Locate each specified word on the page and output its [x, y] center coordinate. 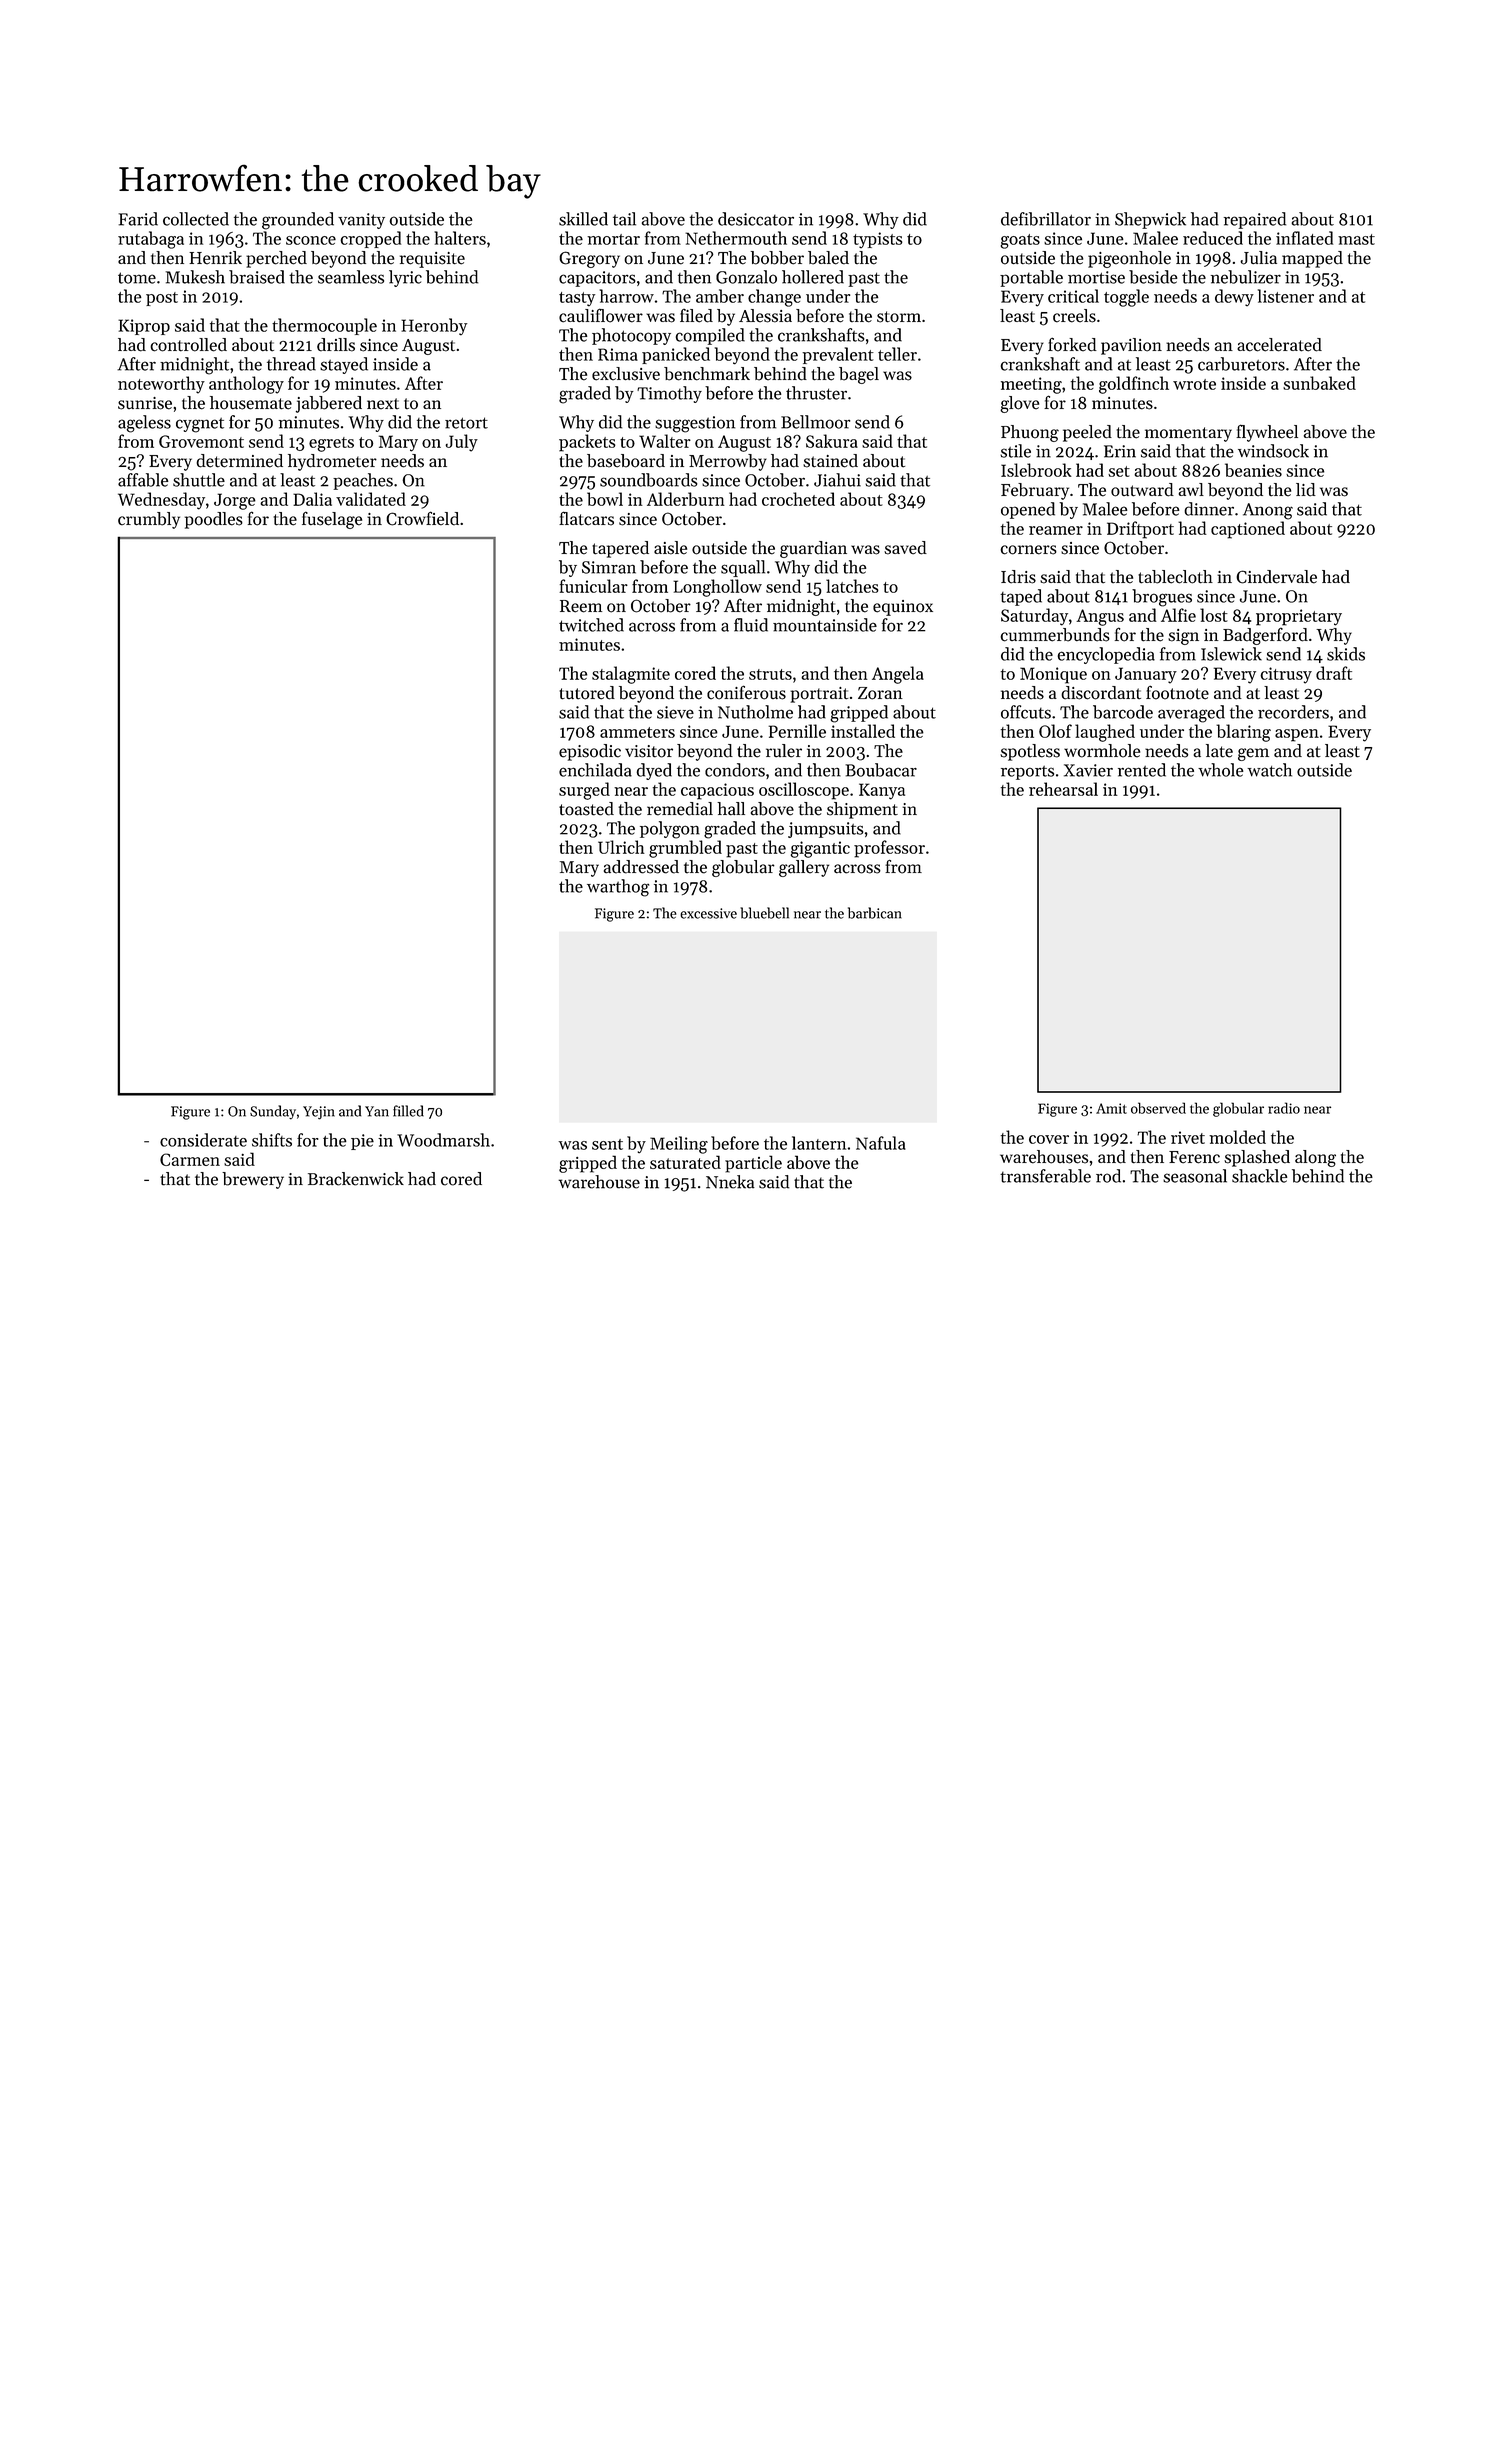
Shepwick [1150, 220]
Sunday [273, 1112]
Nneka [730, 1182]
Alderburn [686, 499]
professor [889, 849]
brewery [253, 1180]
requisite [432, 260]
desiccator [756, 219]
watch [1269, 770]
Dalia [312, 499]
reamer [1056, 530]
